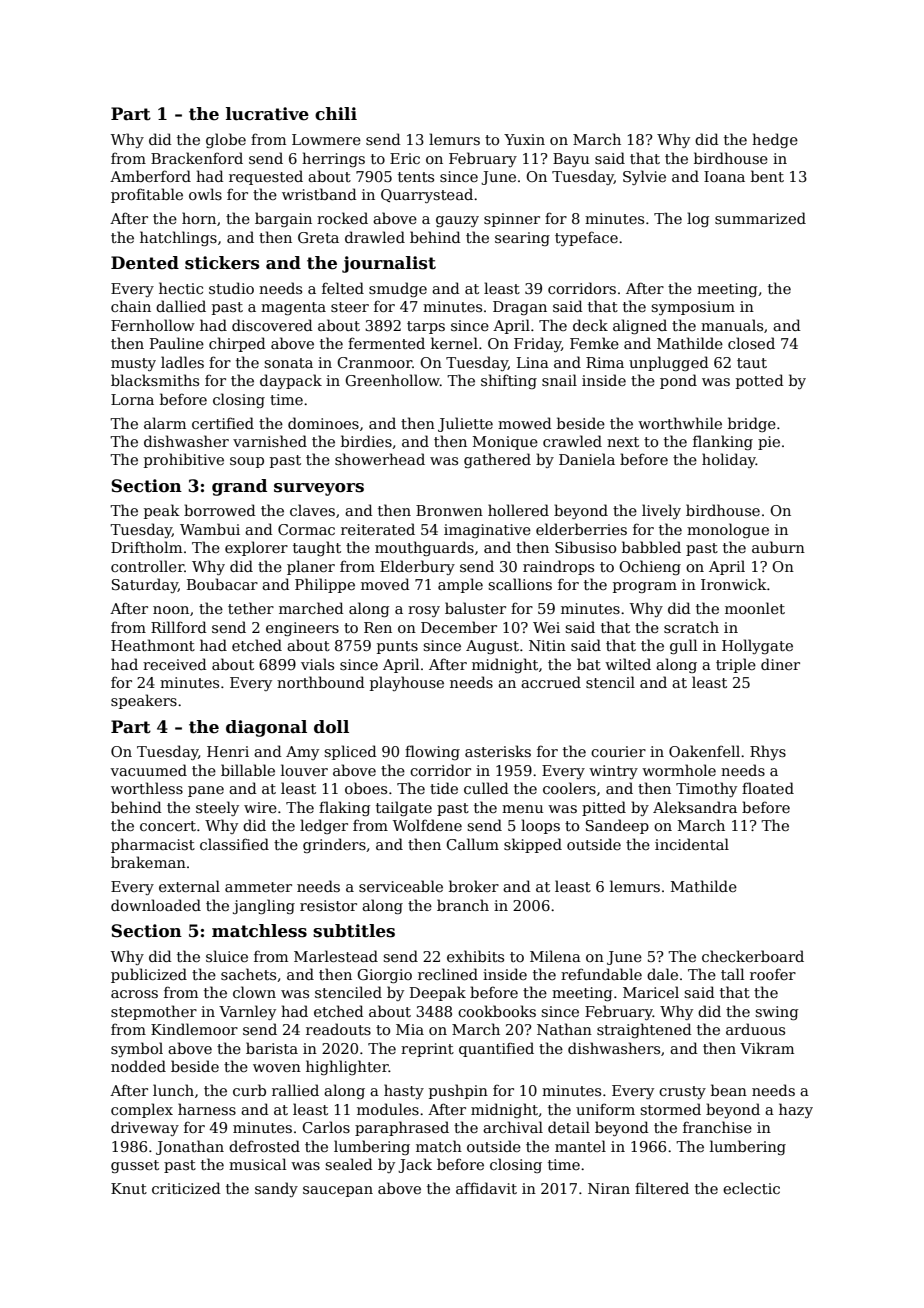  What do you see at coordinates (276, 1189) in the image?
I see `sandy` at bounding box center [276, 1189].
